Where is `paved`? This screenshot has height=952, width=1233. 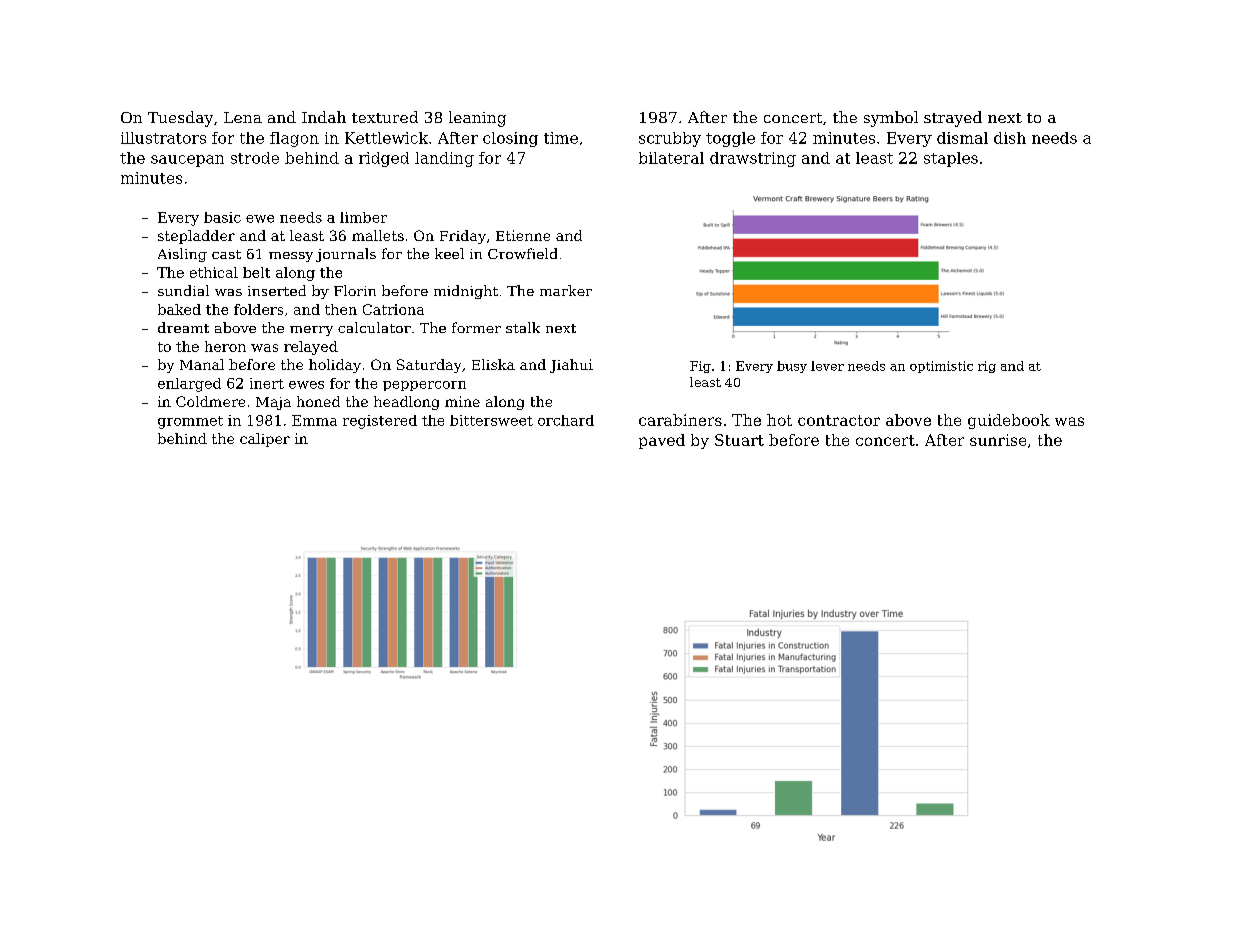
paved is located at coordinates (662, 441).
